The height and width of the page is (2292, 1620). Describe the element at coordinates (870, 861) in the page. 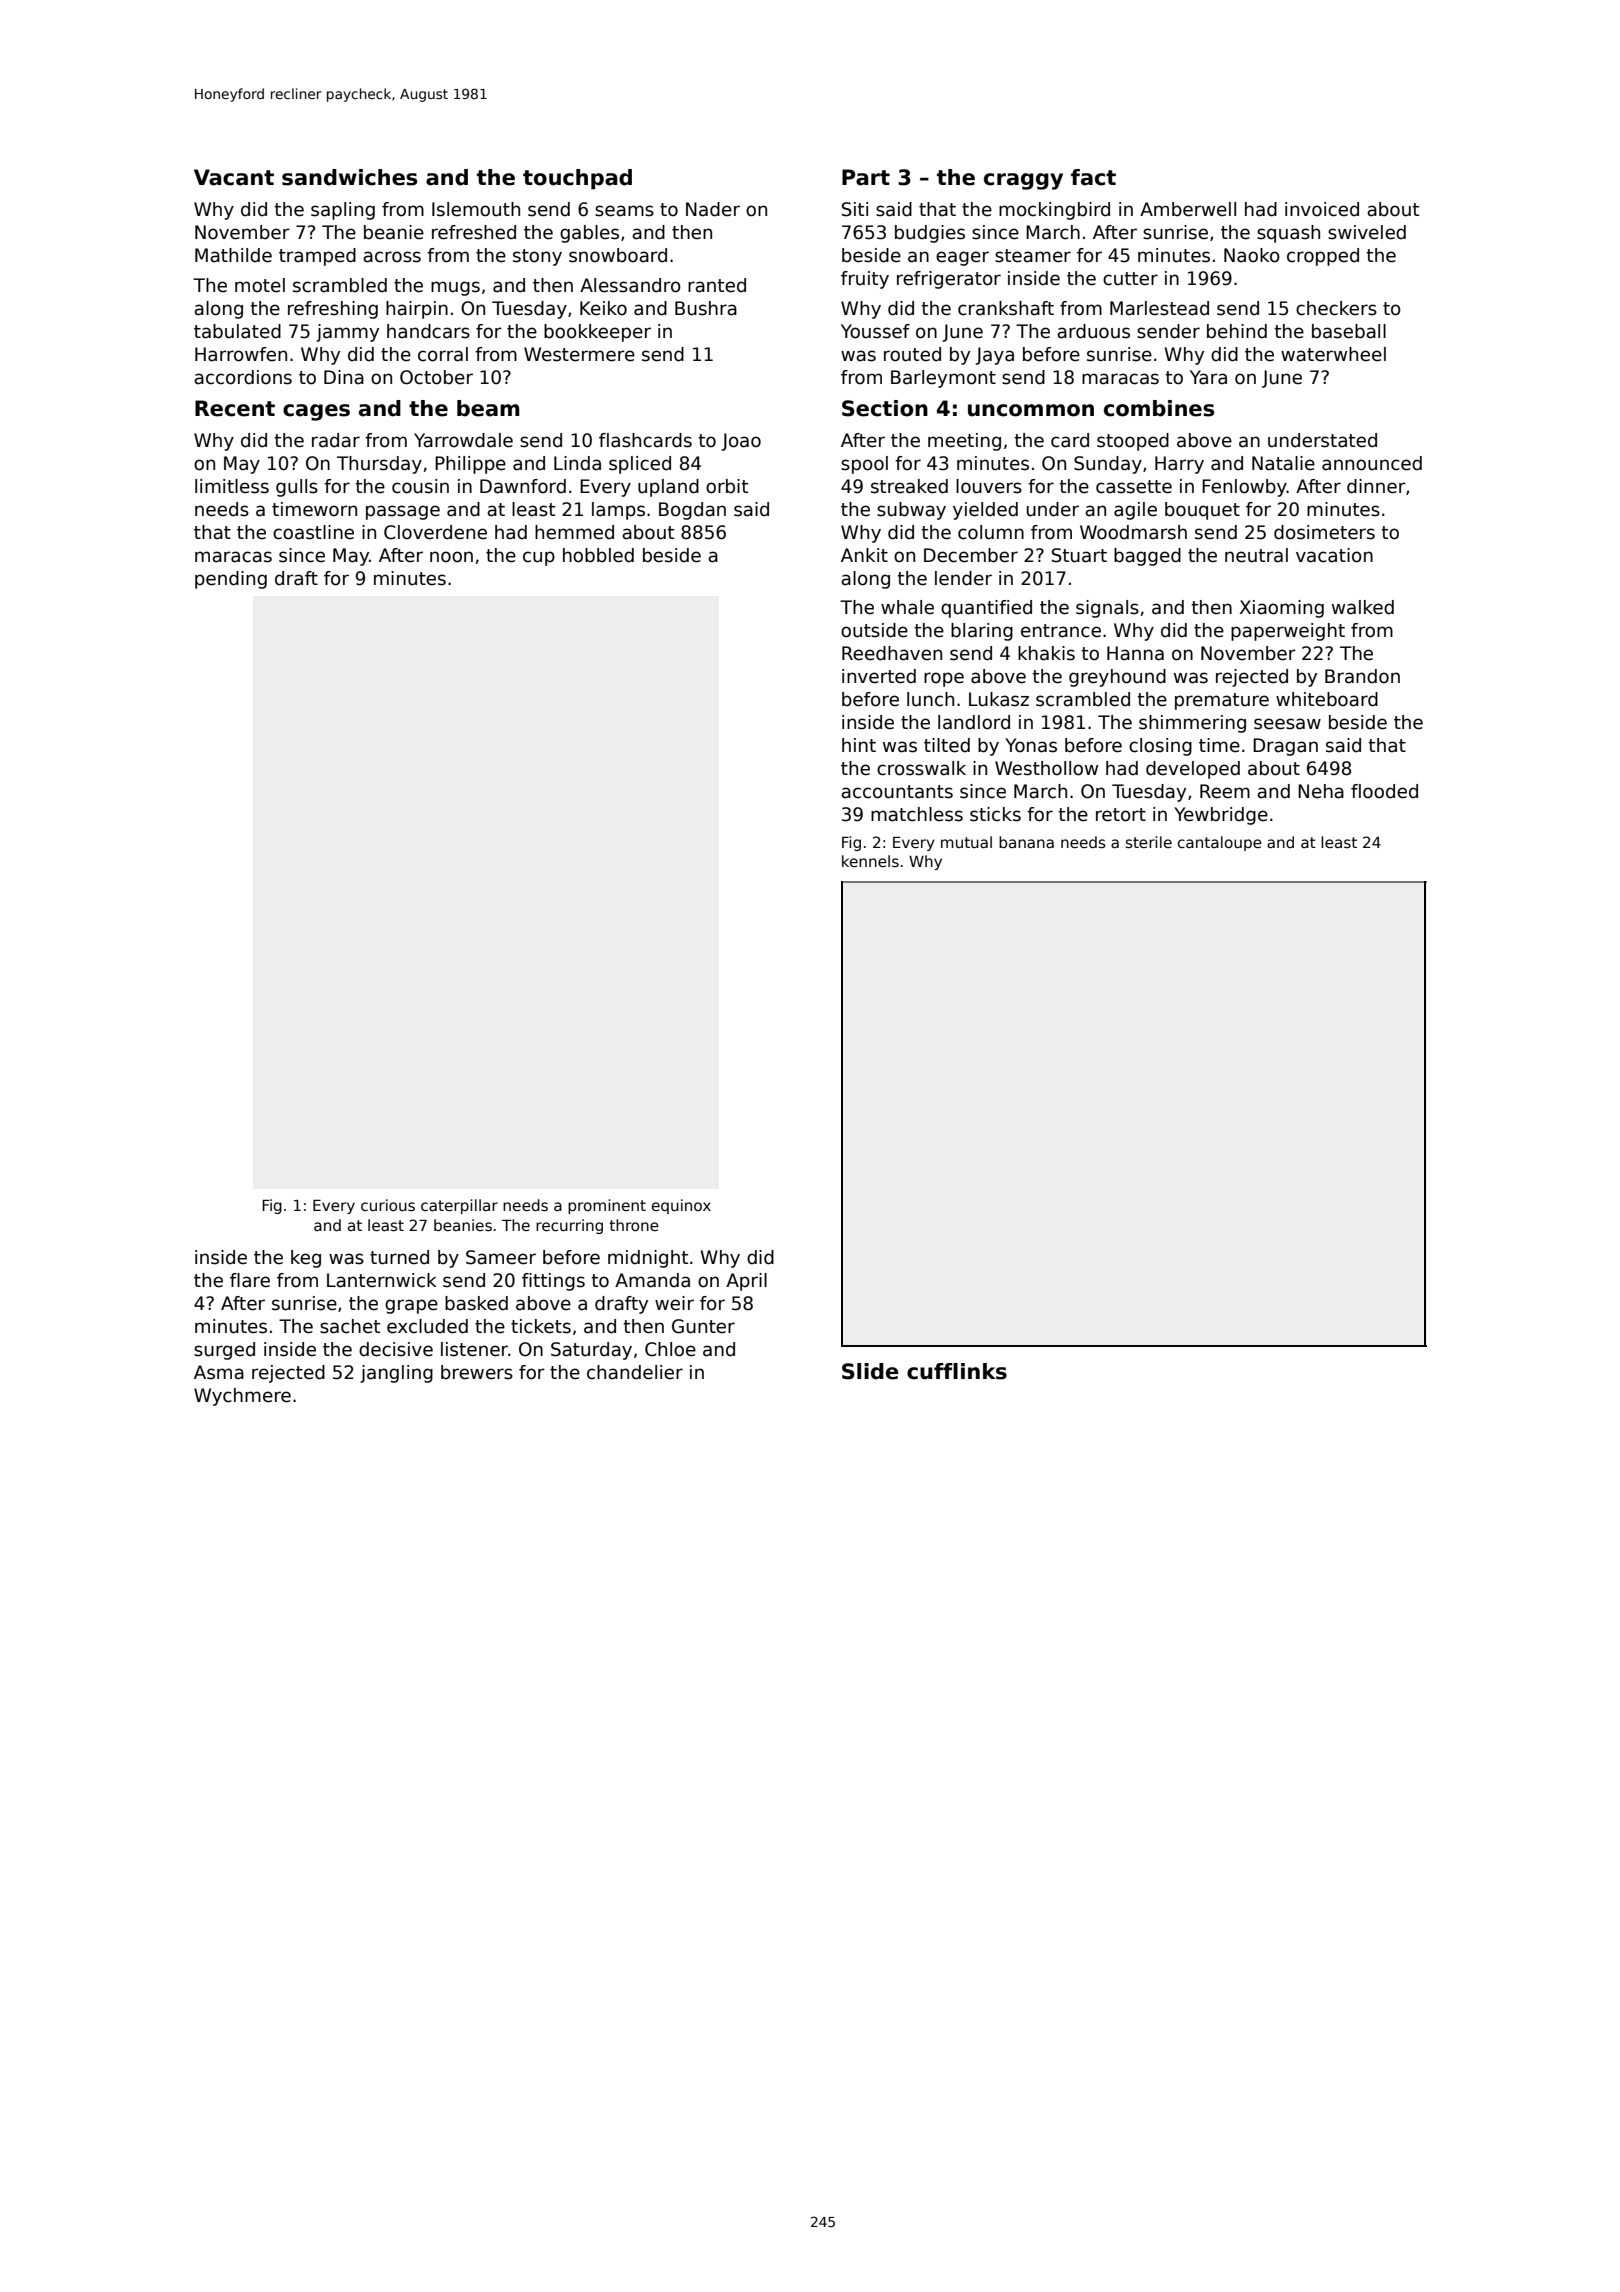

I see `kennels` at that location.
